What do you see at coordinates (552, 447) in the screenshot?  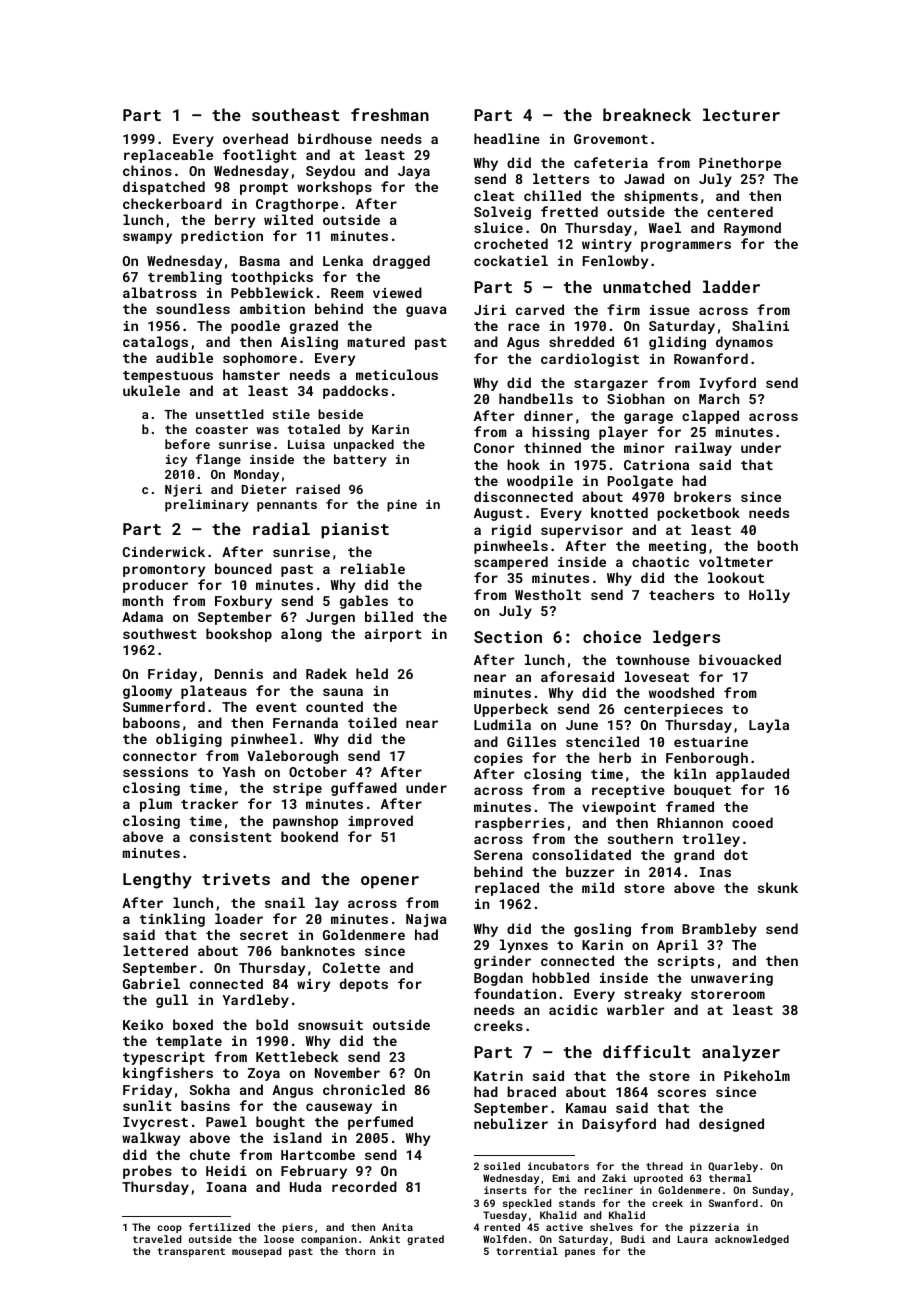 I see `thinned` at bounding box center [552, 447].
